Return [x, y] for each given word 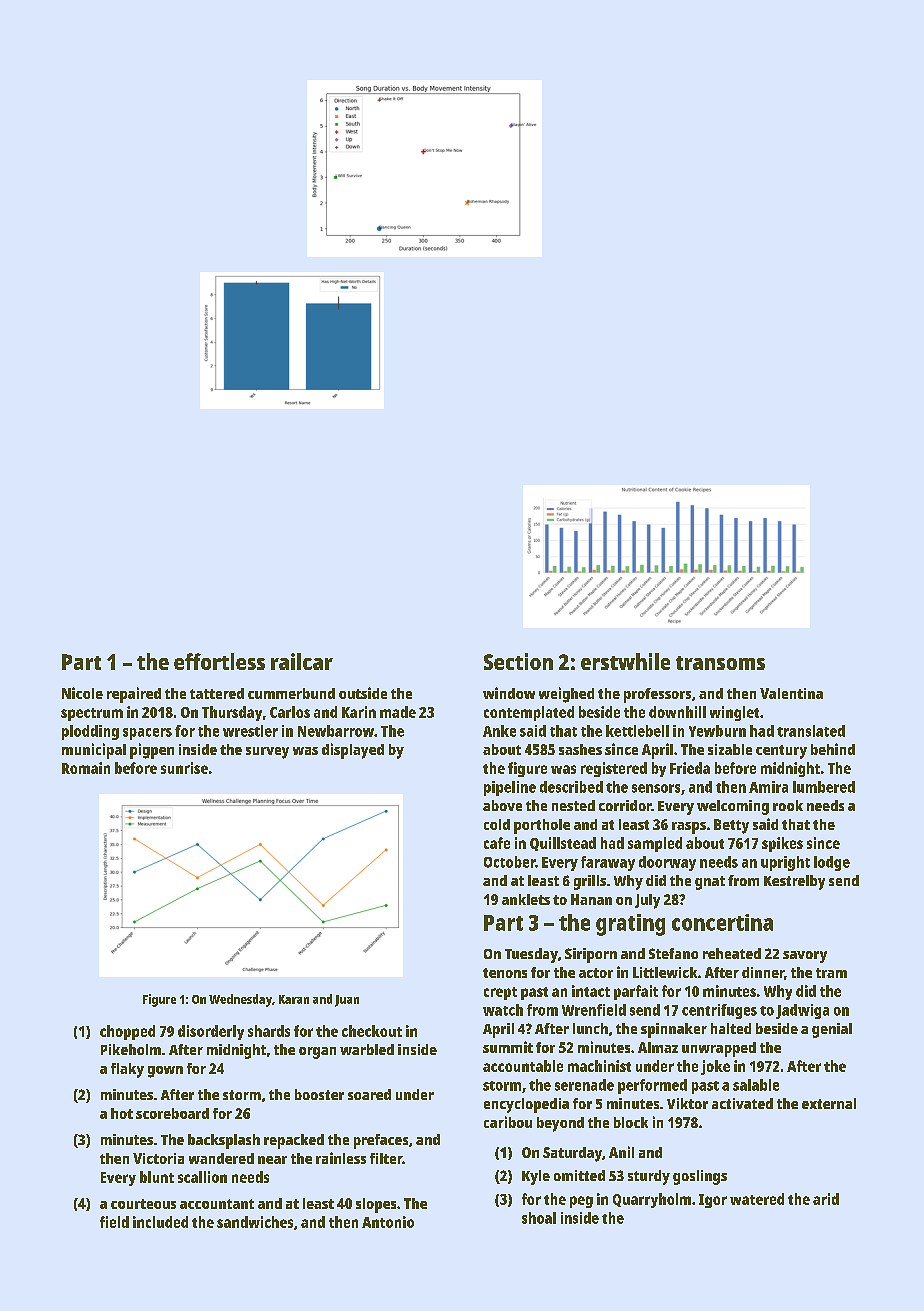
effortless [219, 661]
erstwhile [625, 661]
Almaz [658, 1047]
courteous [143, 1204]
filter [386, 1158]
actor [596, 973]
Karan [294, 999]
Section [518, 661]
